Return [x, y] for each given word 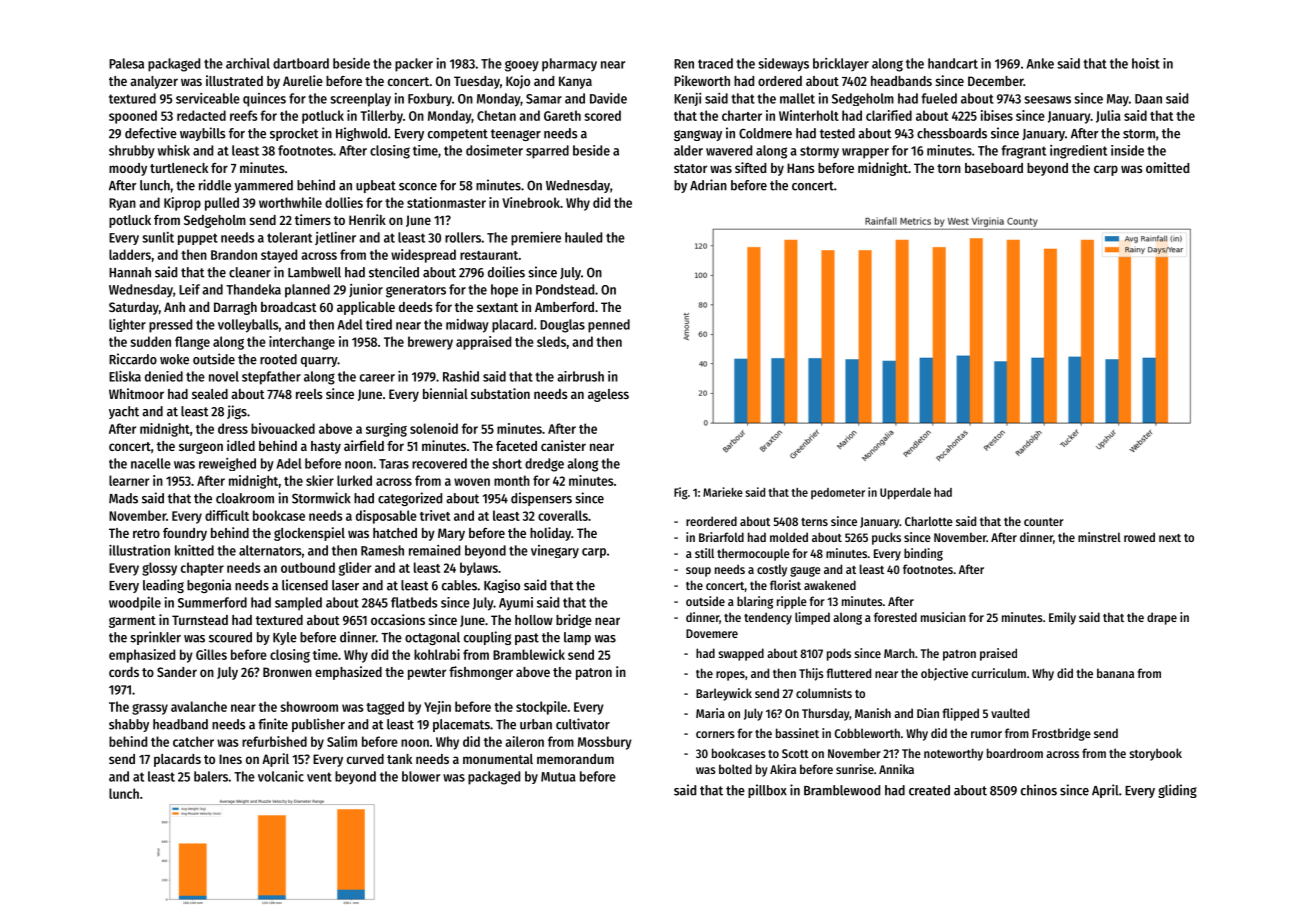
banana [1115, 673]
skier [320, 480]
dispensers [541, 499]
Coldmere [765, 133]
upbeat [376, 186]
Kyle [285, 638]
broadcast [289, 307]
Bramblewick [529, 654]
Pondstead [565, 289]
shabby [129, 725]
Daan [1148, 99]
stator [690, 168]
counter [1044, 522]
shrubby [132, 152]
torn [949, 168]
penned [609, 326]
